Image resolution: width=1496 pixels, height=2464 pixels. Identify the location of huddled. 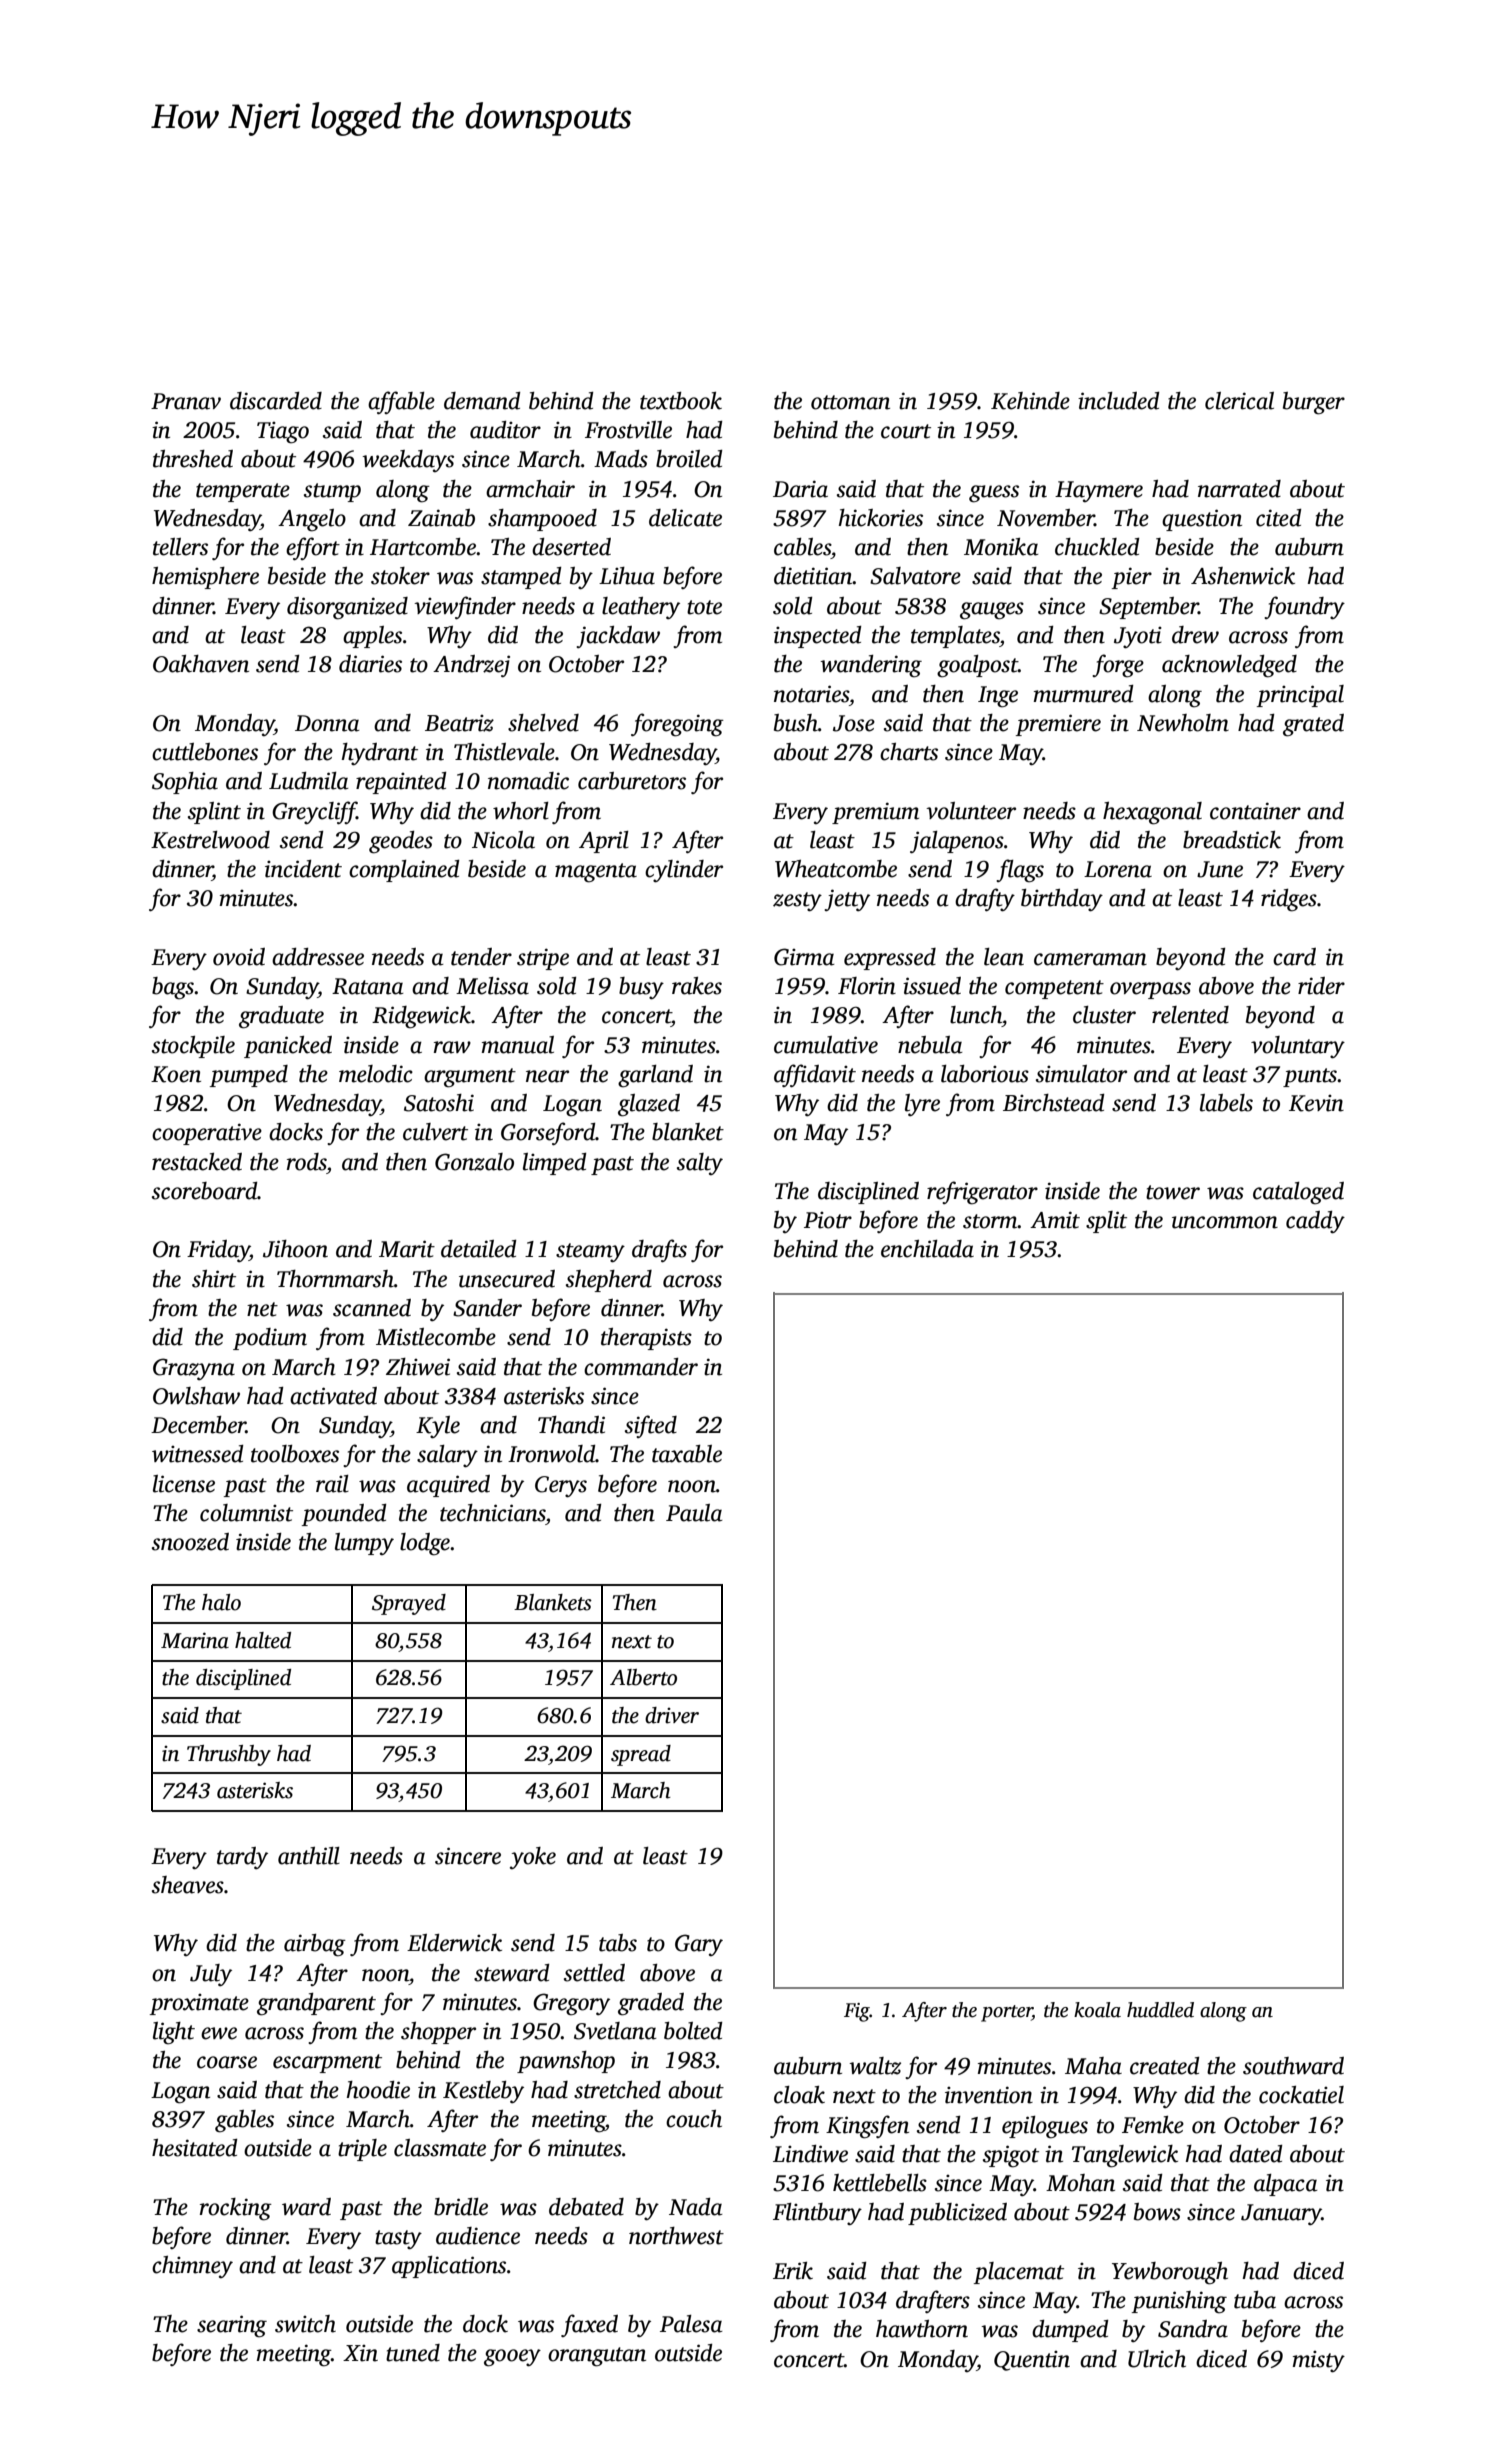
(1160, 2010).
